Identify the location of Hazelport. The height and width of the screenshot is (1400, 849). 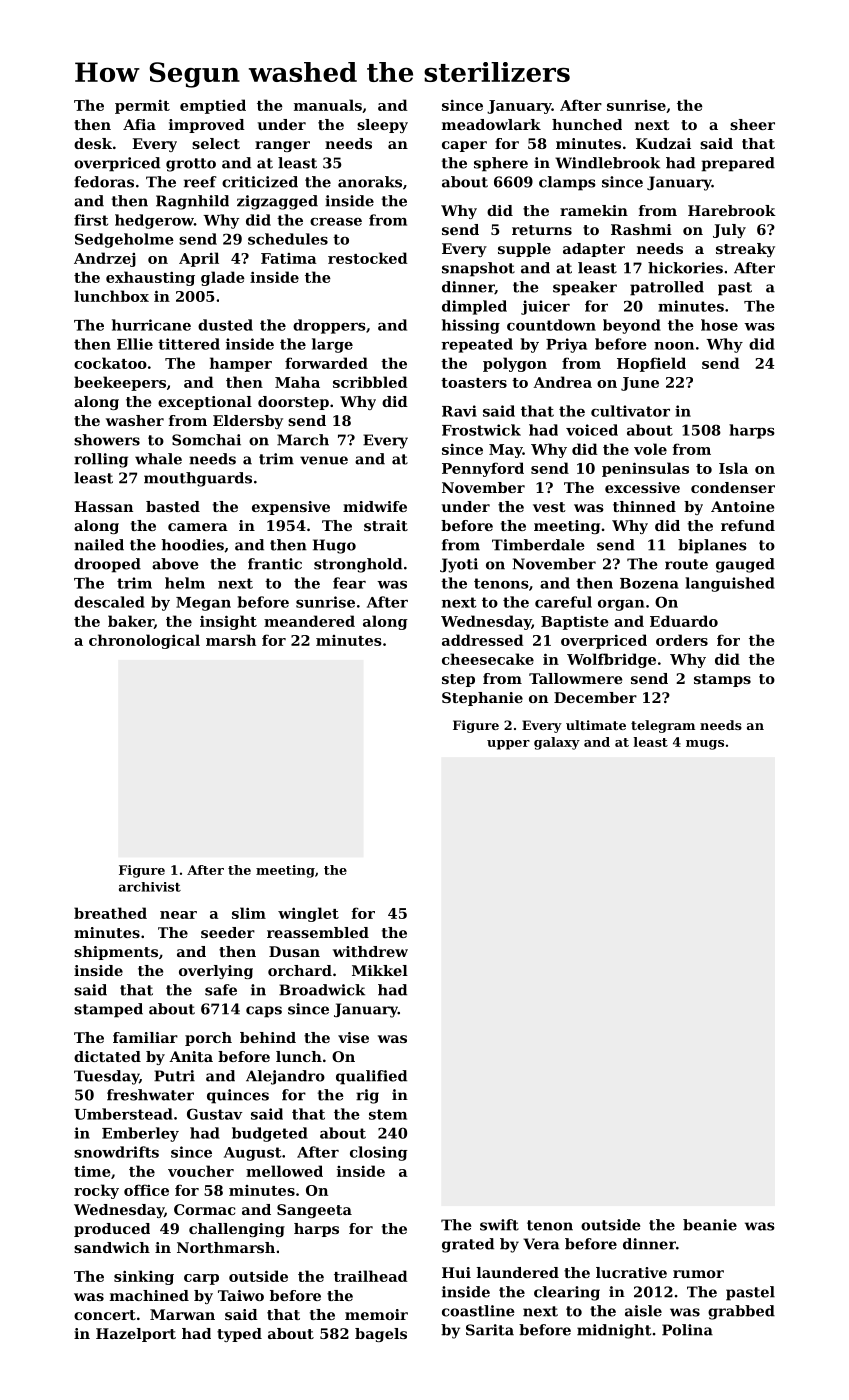
(136, 1335).
